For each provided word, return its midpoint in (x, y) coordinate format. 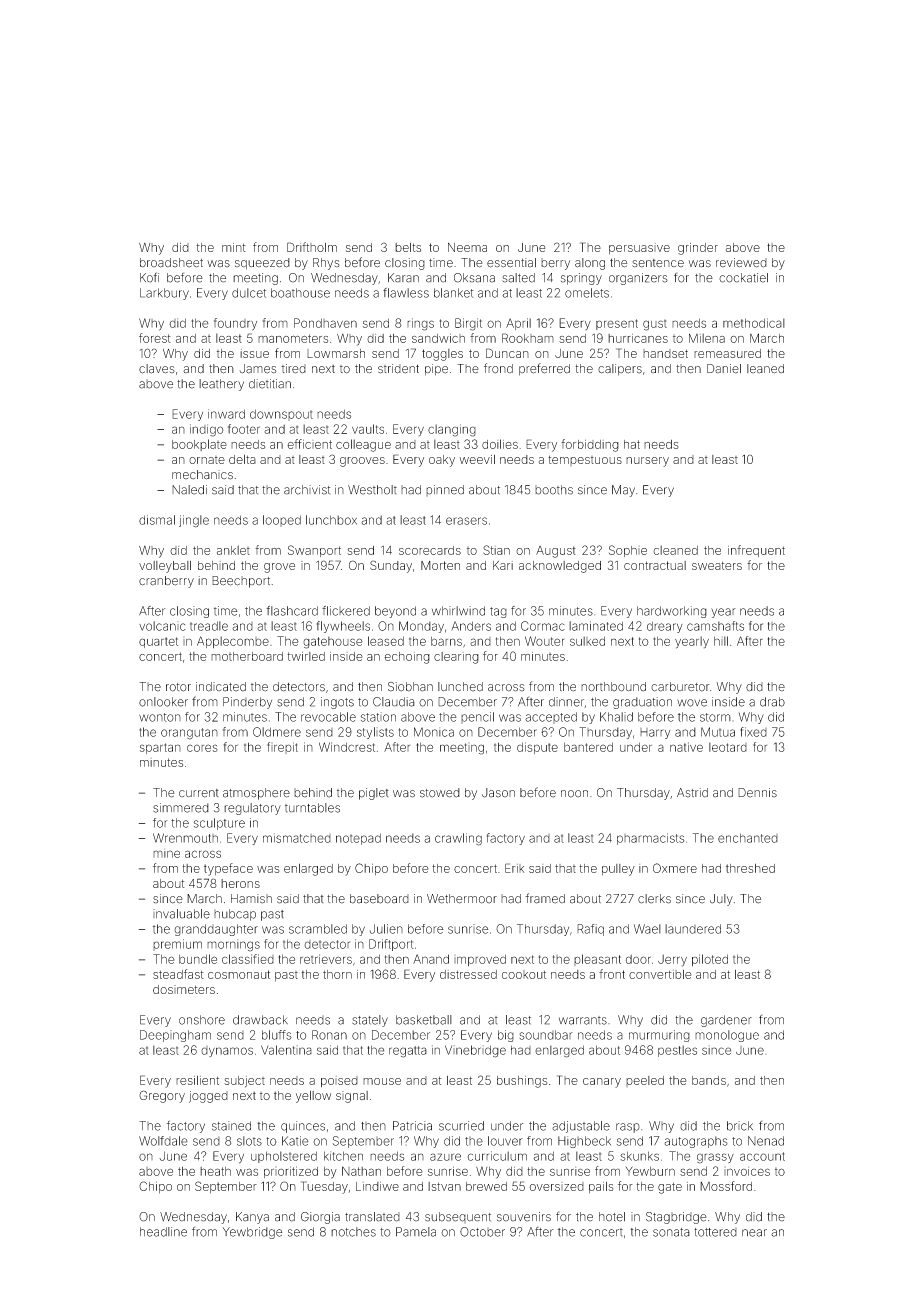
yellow (313, 1097)
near (754, 1233)
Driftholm (312, 247)
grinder (698, 249)
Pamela (416, 1232)
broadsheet (171, 263)
